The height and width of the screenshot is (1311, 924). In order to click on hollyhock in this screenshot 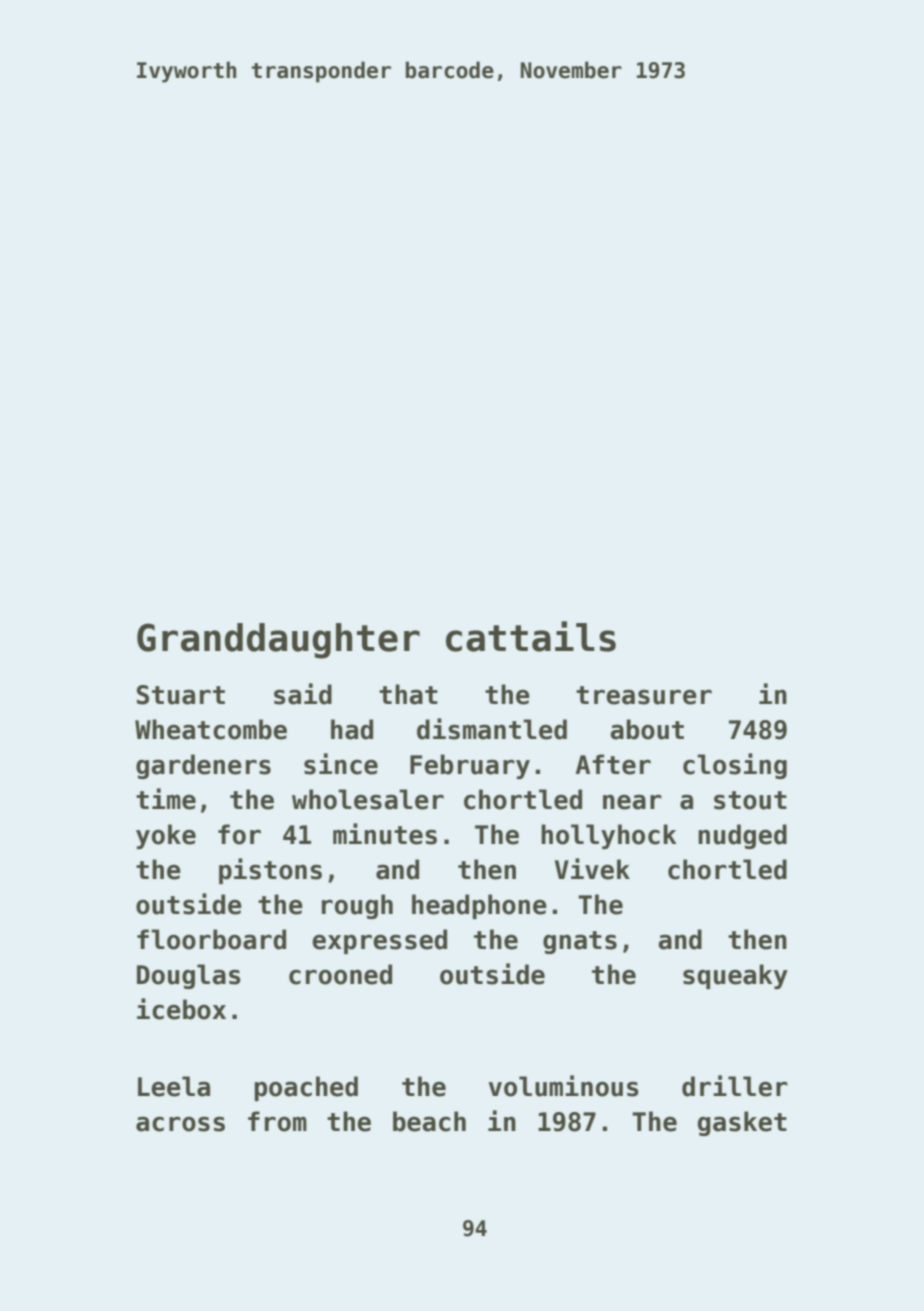, I will do `click(609, 836)`.
